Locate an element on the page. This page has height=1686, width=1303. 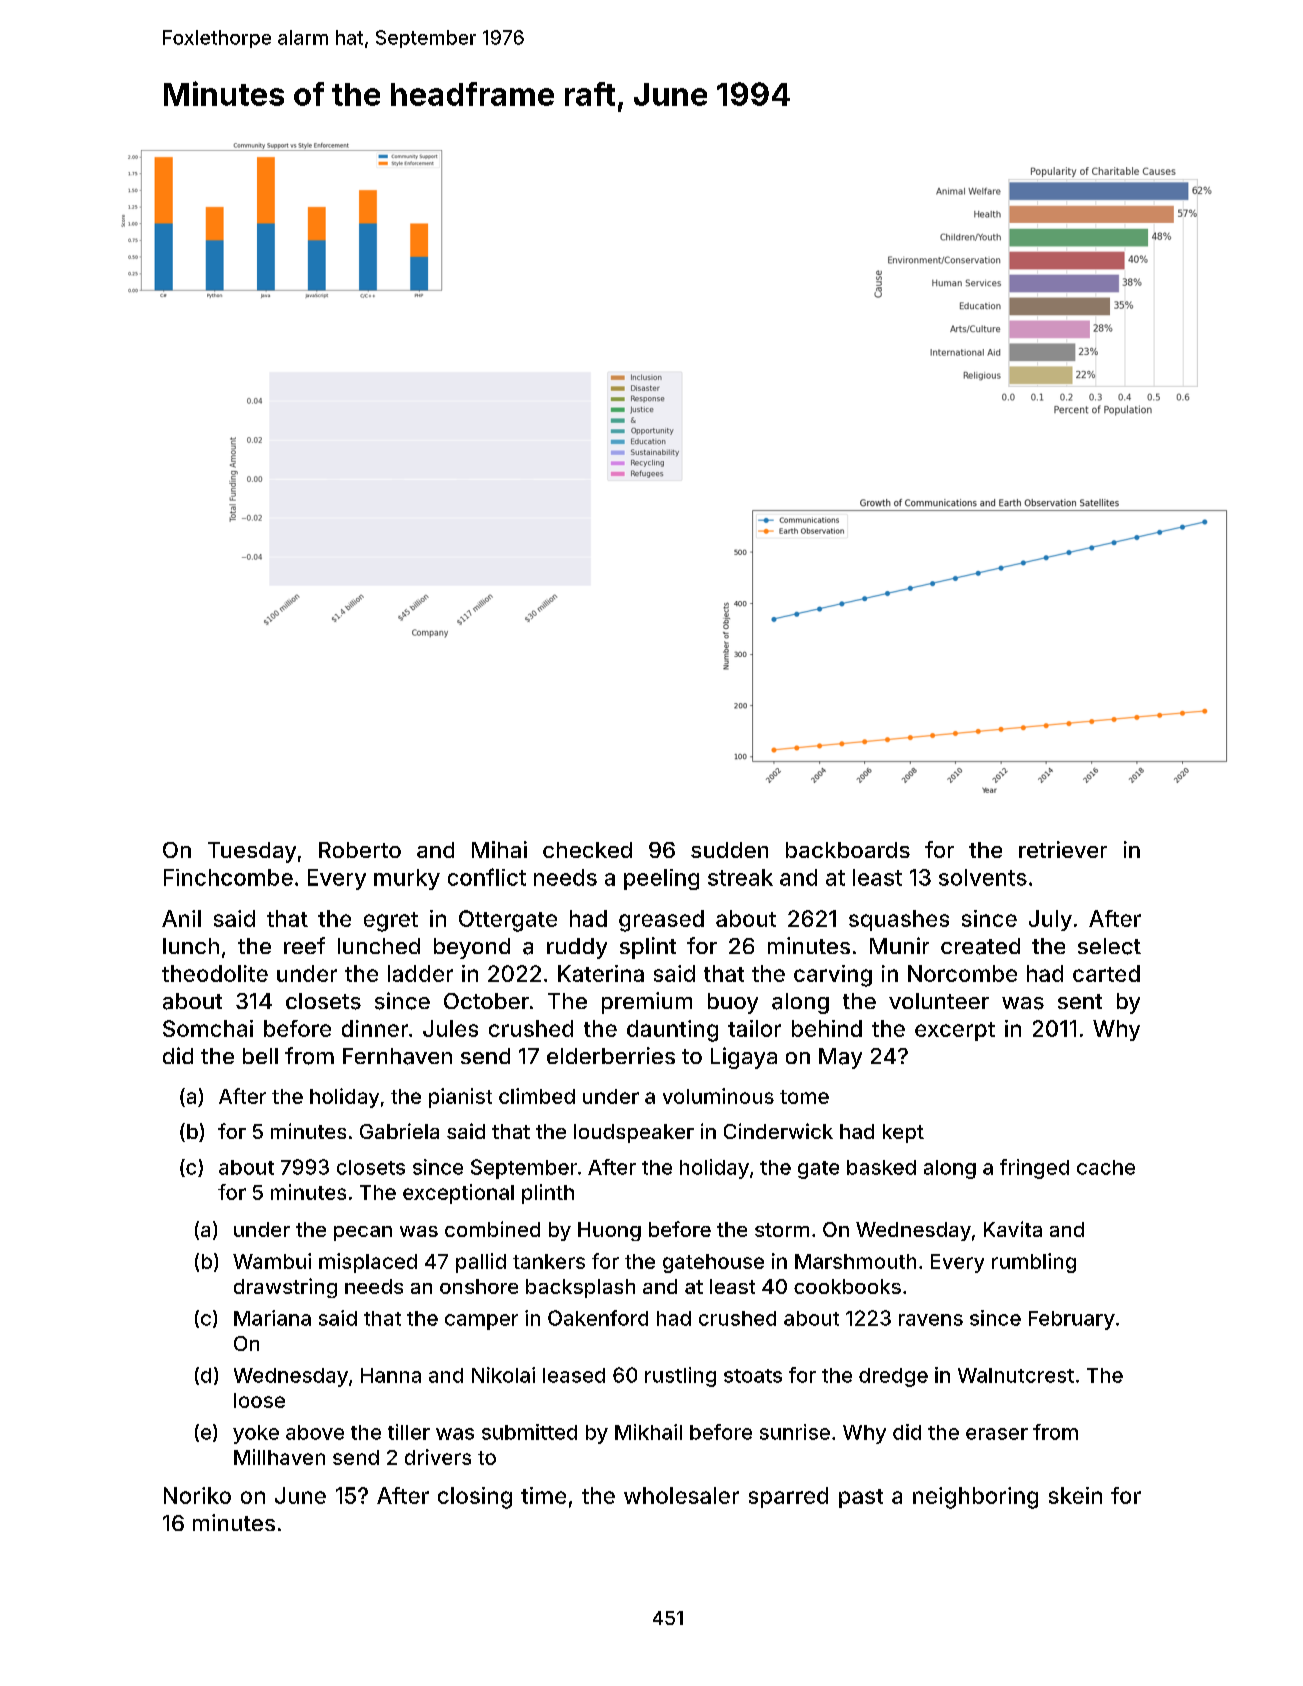
misplaced is located at coordinates (368, 1263).
